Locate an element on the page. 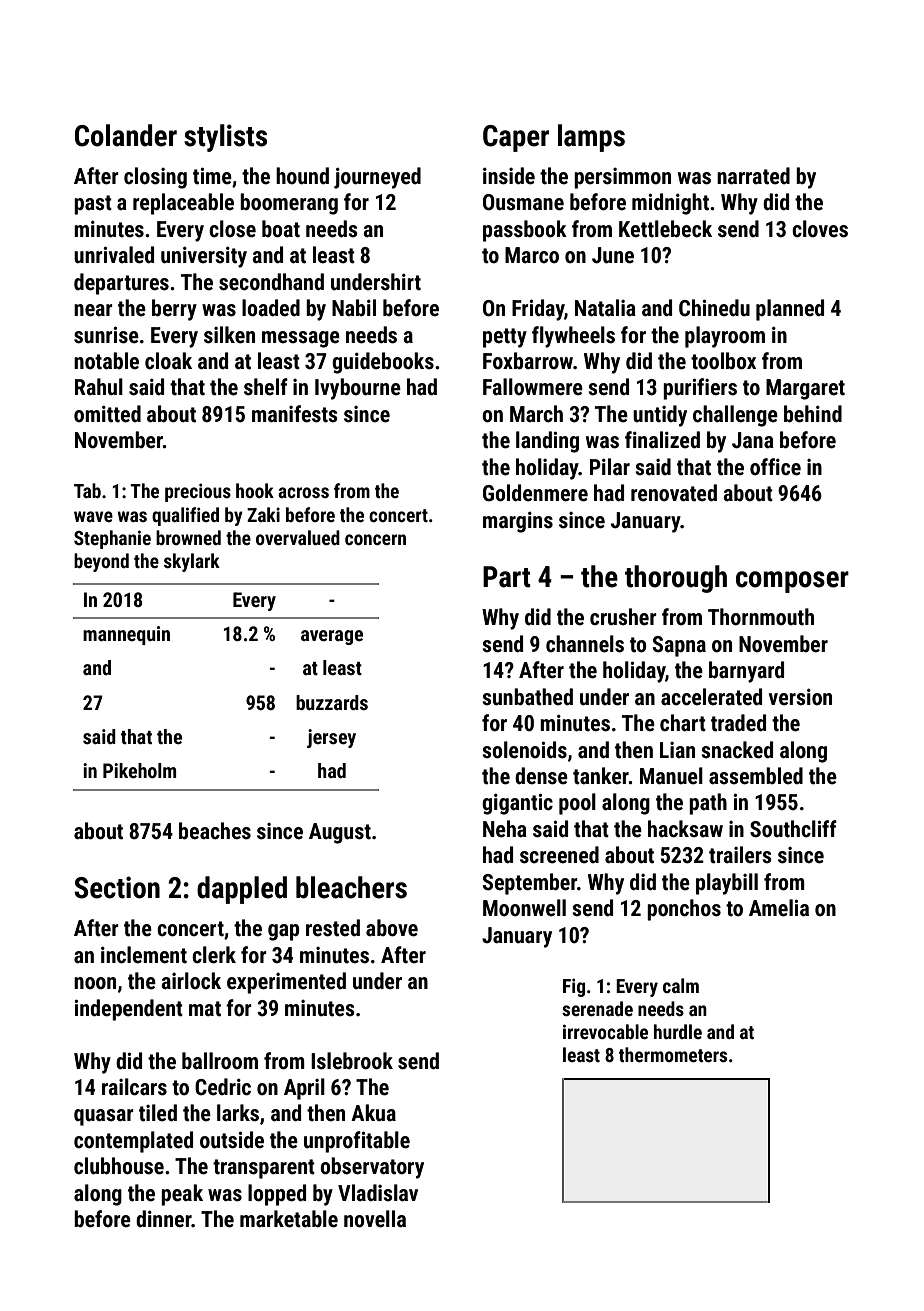 The height and width of the image is (1311, 924). sunbathed is located at coordinates (527, 697).
